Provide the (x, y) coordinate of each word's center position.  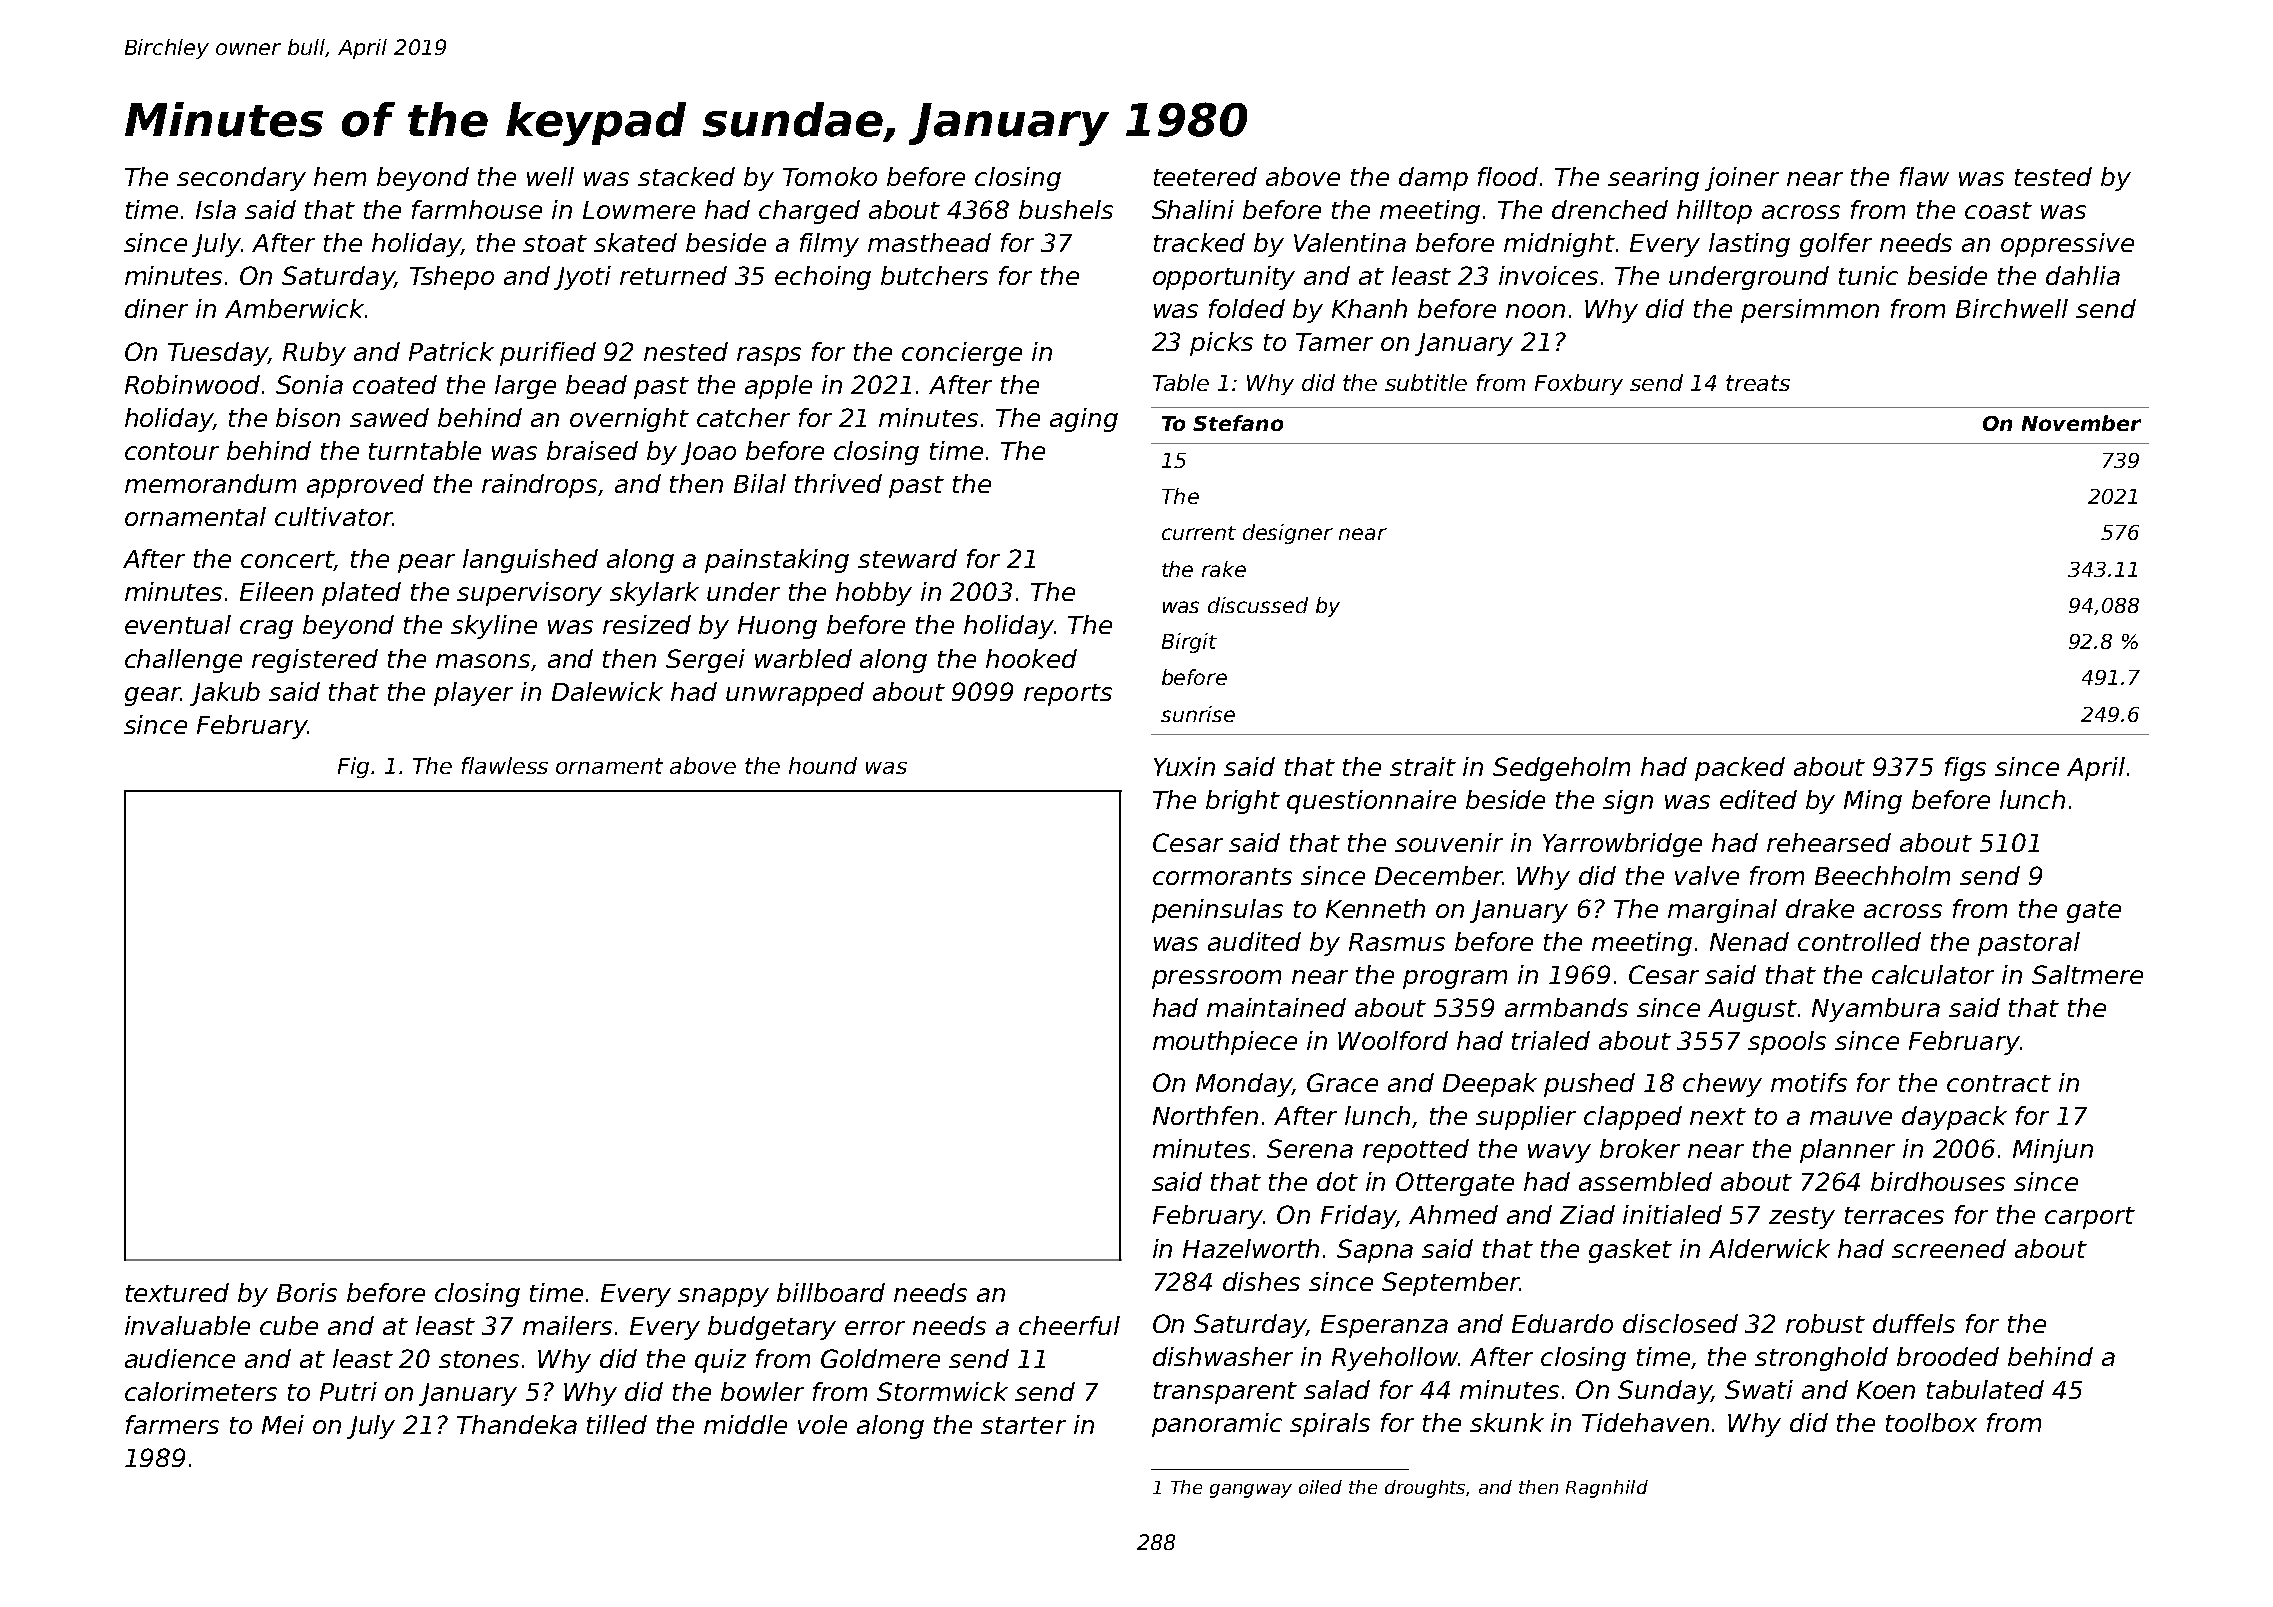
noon (1535, 311)
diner (156, 308)
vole (822, 1424)
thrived (838, 483)
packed (1740, 769)
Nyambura (1876, 1010)
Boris (307, 1292)
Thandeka (517, 1424)
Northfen (1205, 1115)
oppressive (2067, 245)
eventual (178, 624)
